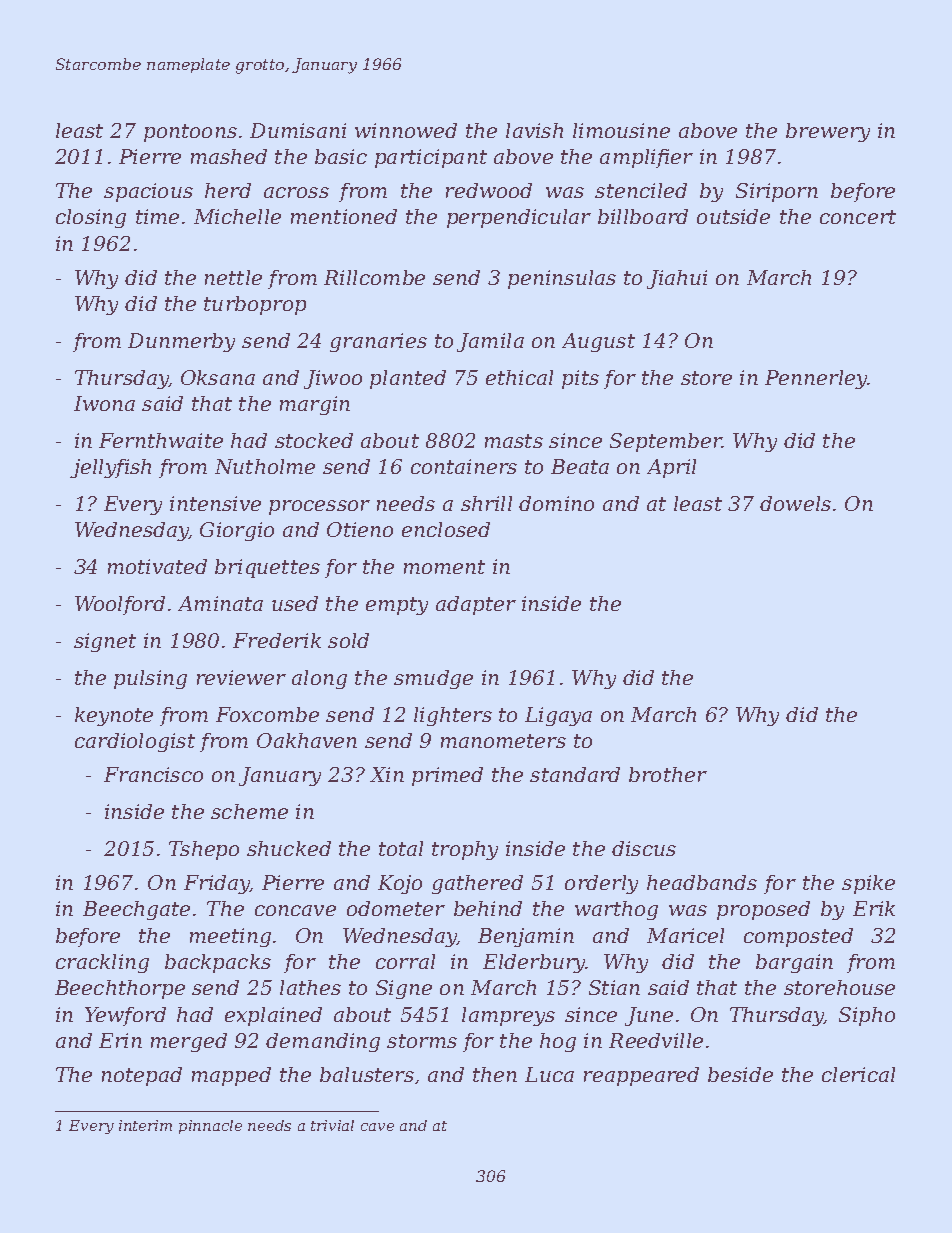 This document has height=1233, width=952. What do you see at coordinates (181, 342) in the document?
I see `Dunmerby` at bounding box center [181, 342].
